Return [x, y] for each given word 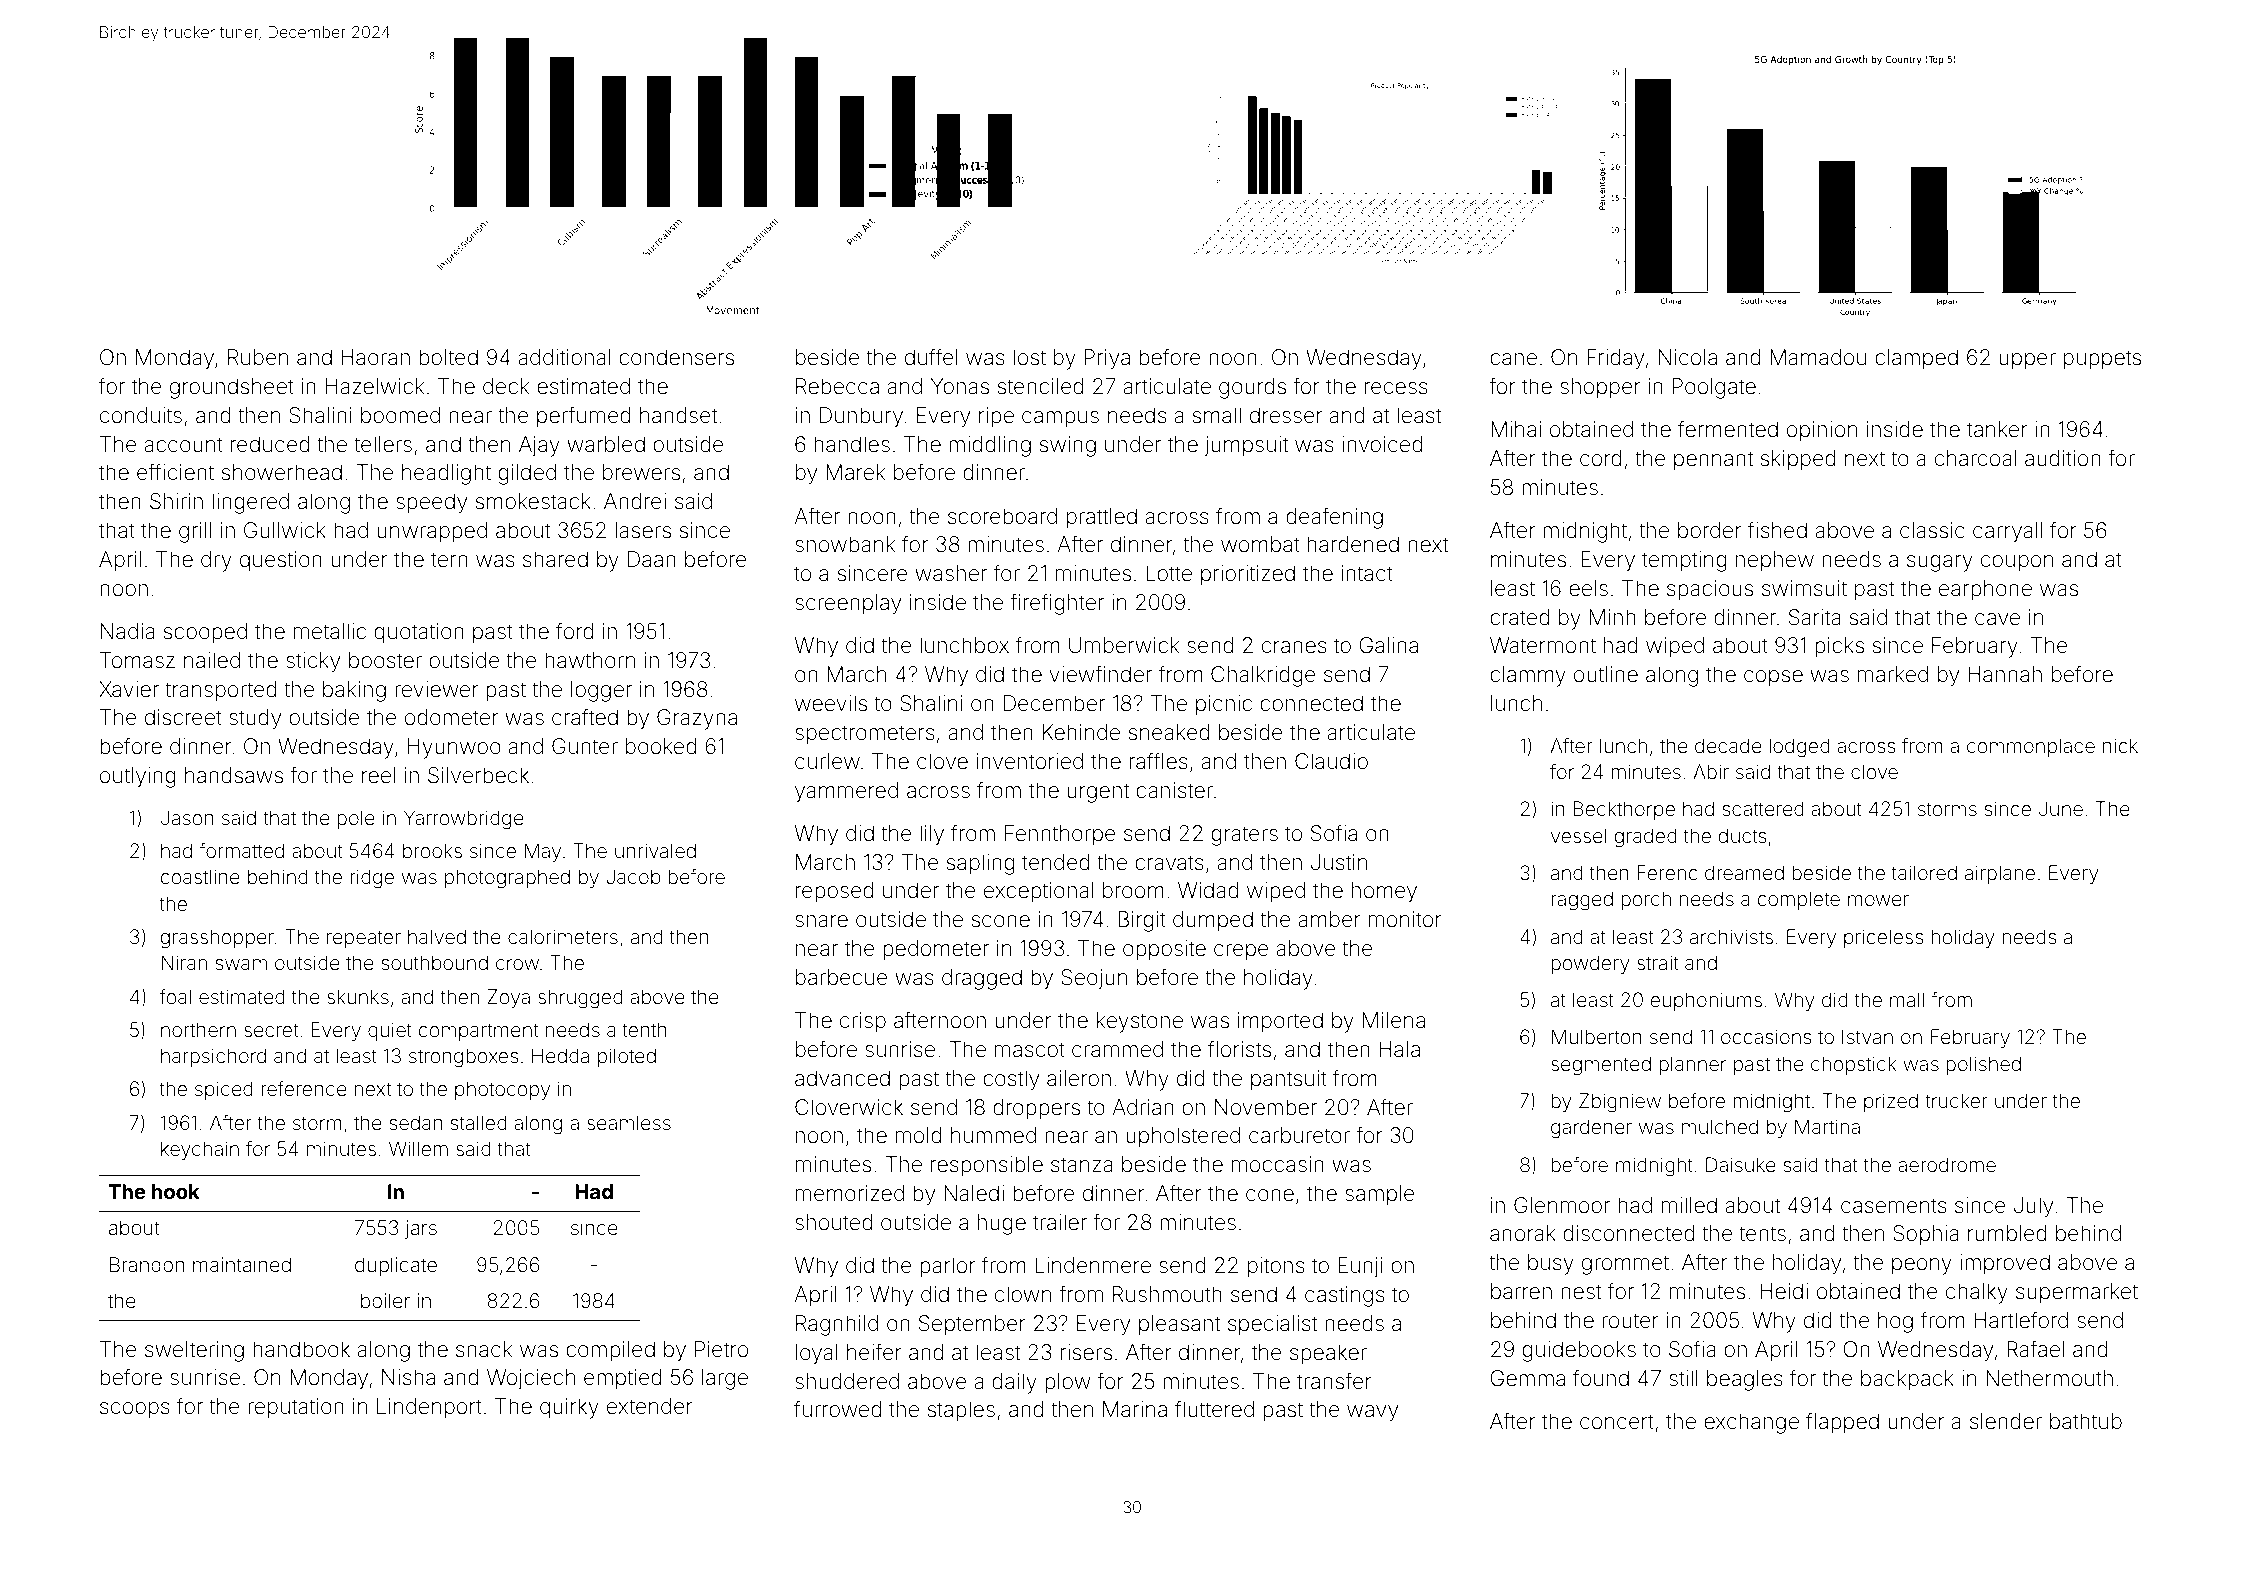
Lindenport [429, 1408]
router [1630, 1321]
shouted [834, 1222]
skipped [1798, 460]
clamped [1916, 359]
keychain [200, 1150]
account [183, 445]
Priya [1107, 359]
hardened [1353, 544]
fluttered [1214, 1409]
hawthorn [590, 660]
